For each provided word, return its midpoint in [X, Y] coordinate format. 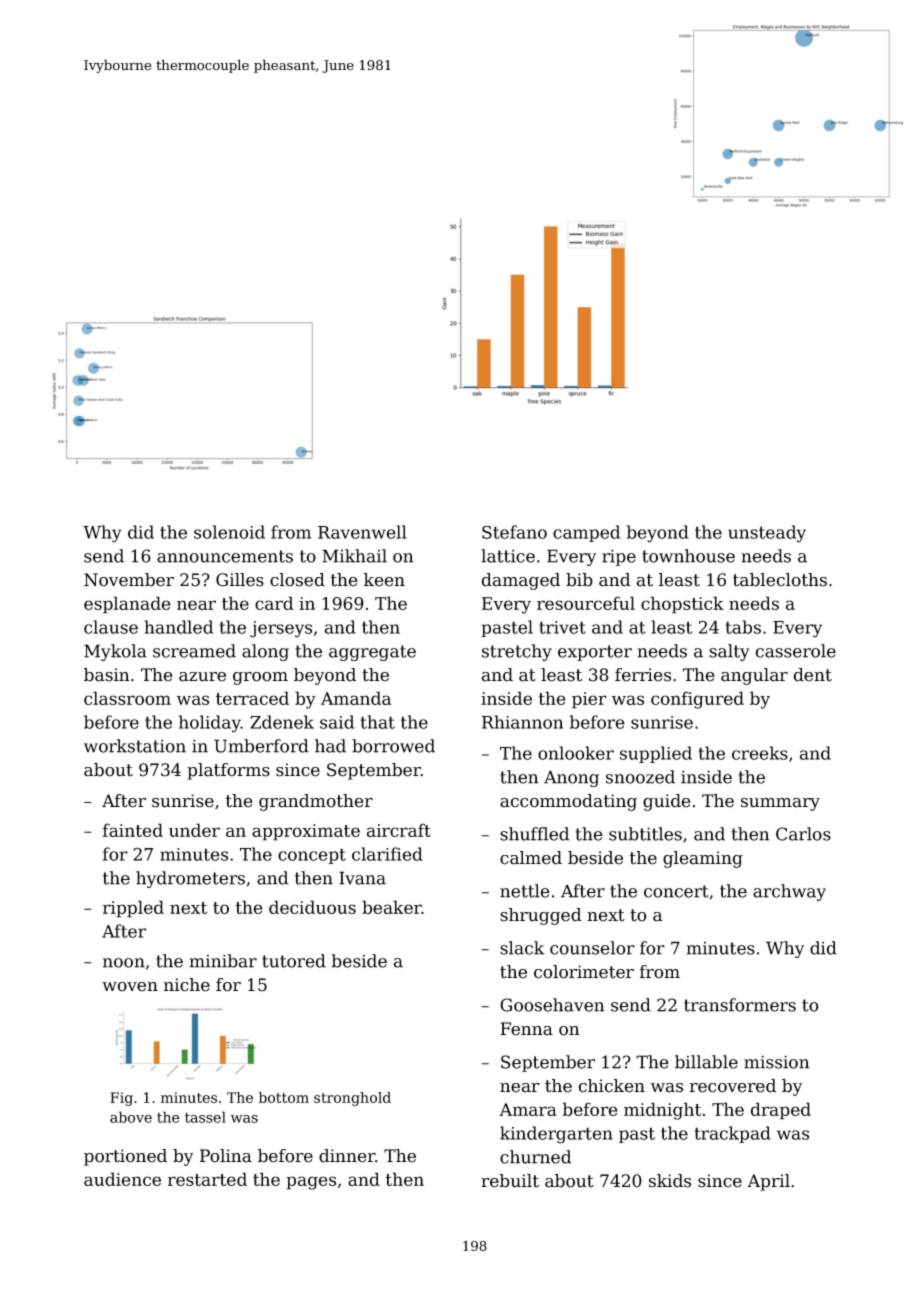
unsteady [767, 534]
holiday [210, 724]
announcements [225, 556]
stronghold [352, 1099]
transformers [740, 1005]
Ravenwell [362, 532]
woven [130, 987]
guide [666, 802]
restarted [207, 1179]
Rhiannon [522, 722]
